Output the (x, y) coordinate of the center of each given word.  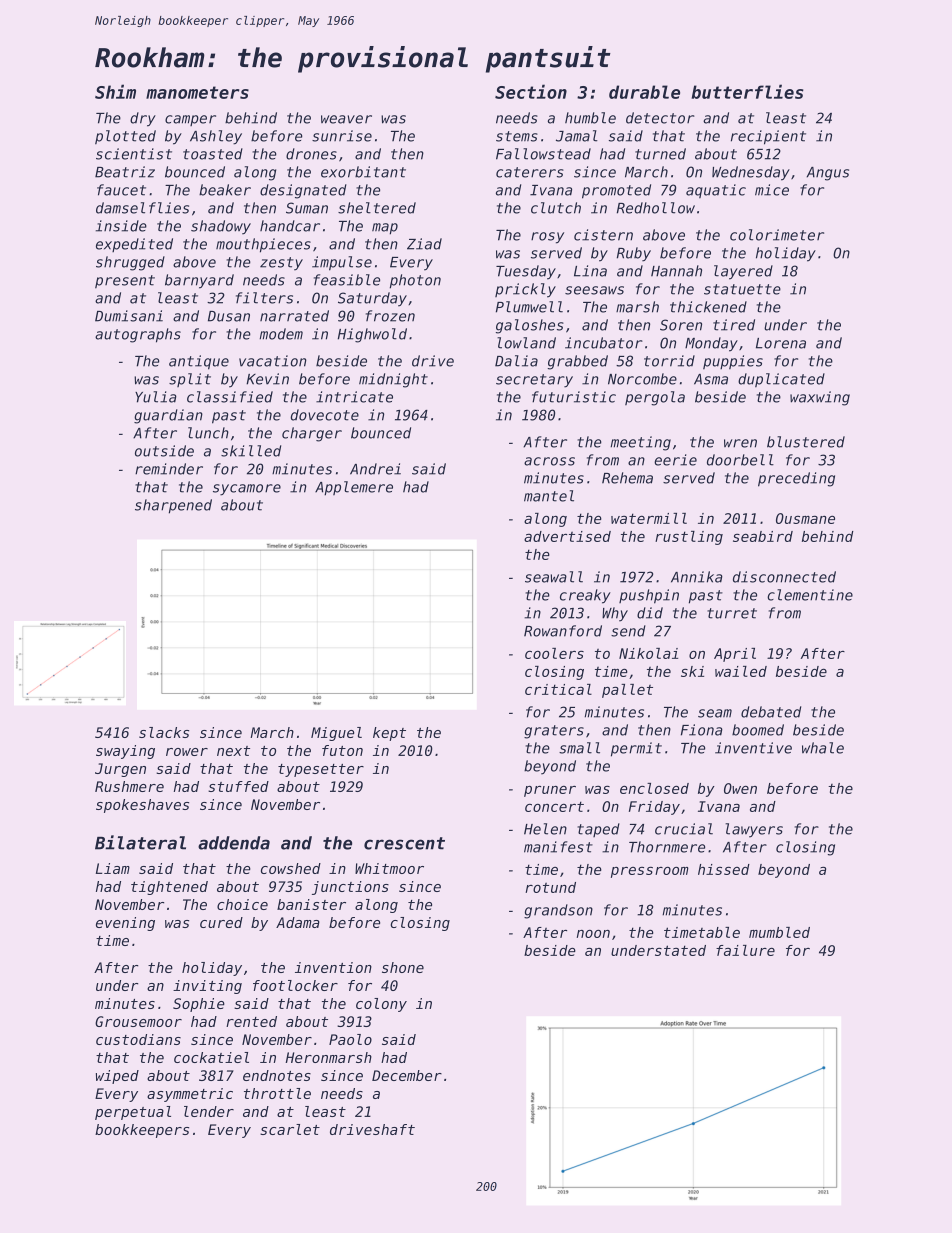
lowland (526, 343)
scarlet (290, 1129)
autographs (138, 335)
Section (531, 91)
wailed (741, 671)
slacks (164, 732)
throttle (277, 1093)
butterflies (747, 91)
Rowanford (563, 631)
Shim (115, 91)
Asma (711, 379)
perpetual (133, 1113)
